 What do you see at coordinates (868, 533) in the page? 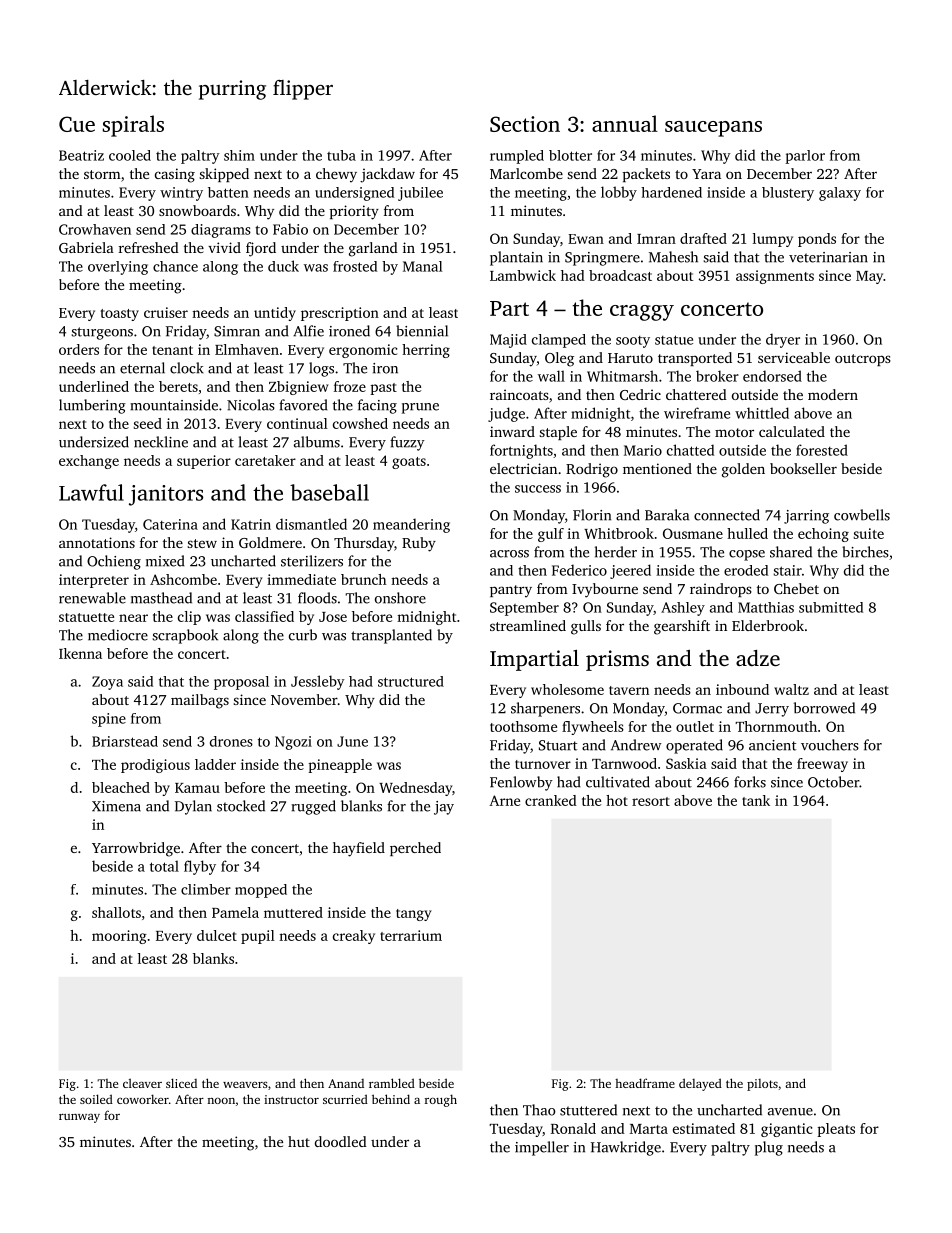
I see `suite` at bounding box center [868, 533].
